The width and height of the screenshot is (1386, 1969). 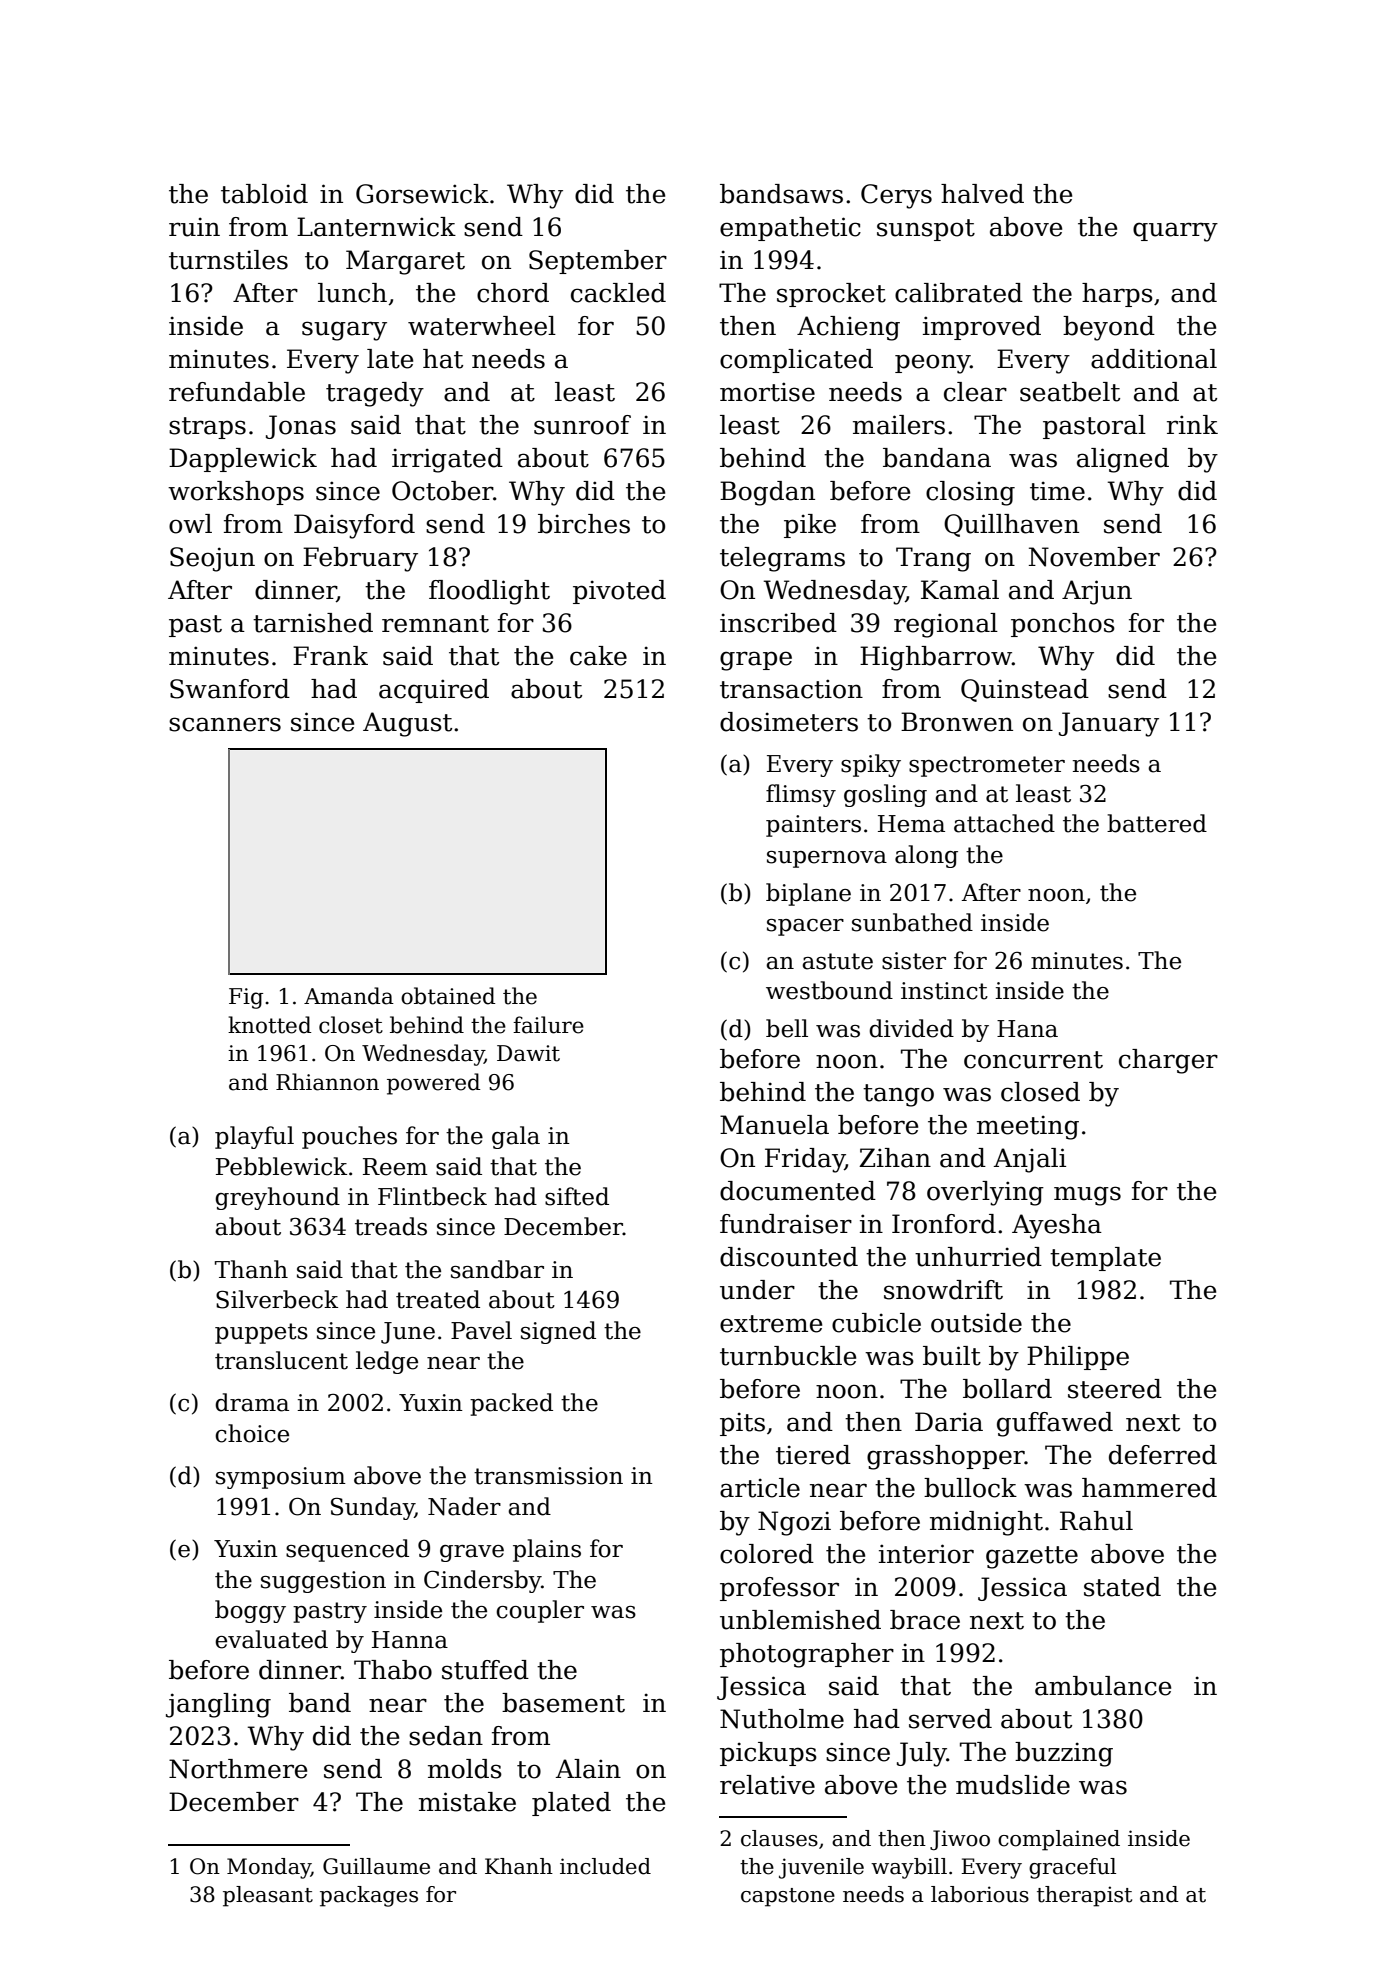 What do you see at coordinates (1004, 823) in the screenshot?
I see `attached` at bounding box center [1004, 823].
